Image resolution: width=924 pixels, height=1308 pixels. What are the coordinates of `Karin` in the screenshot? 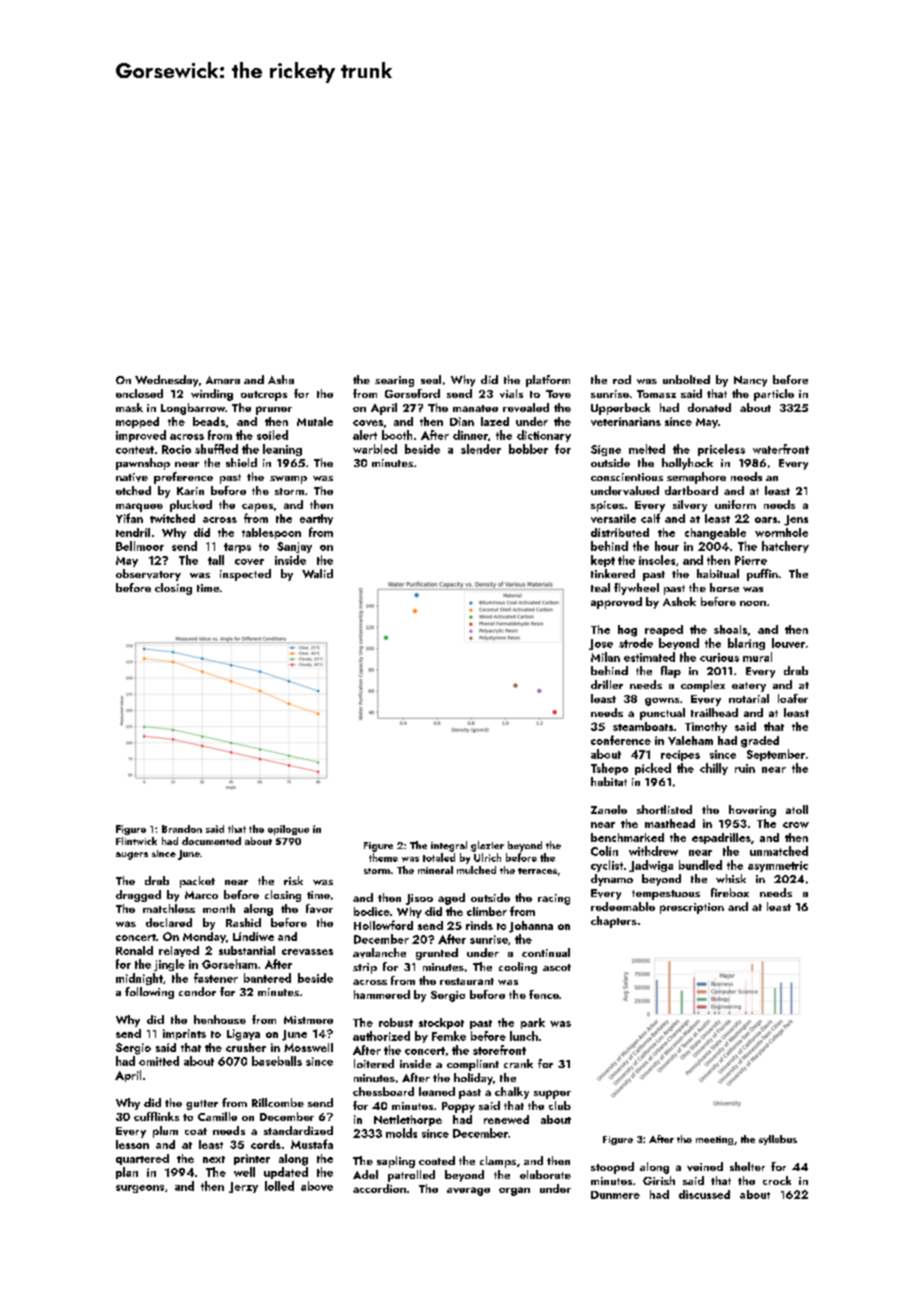 It's located at (190, 491).
